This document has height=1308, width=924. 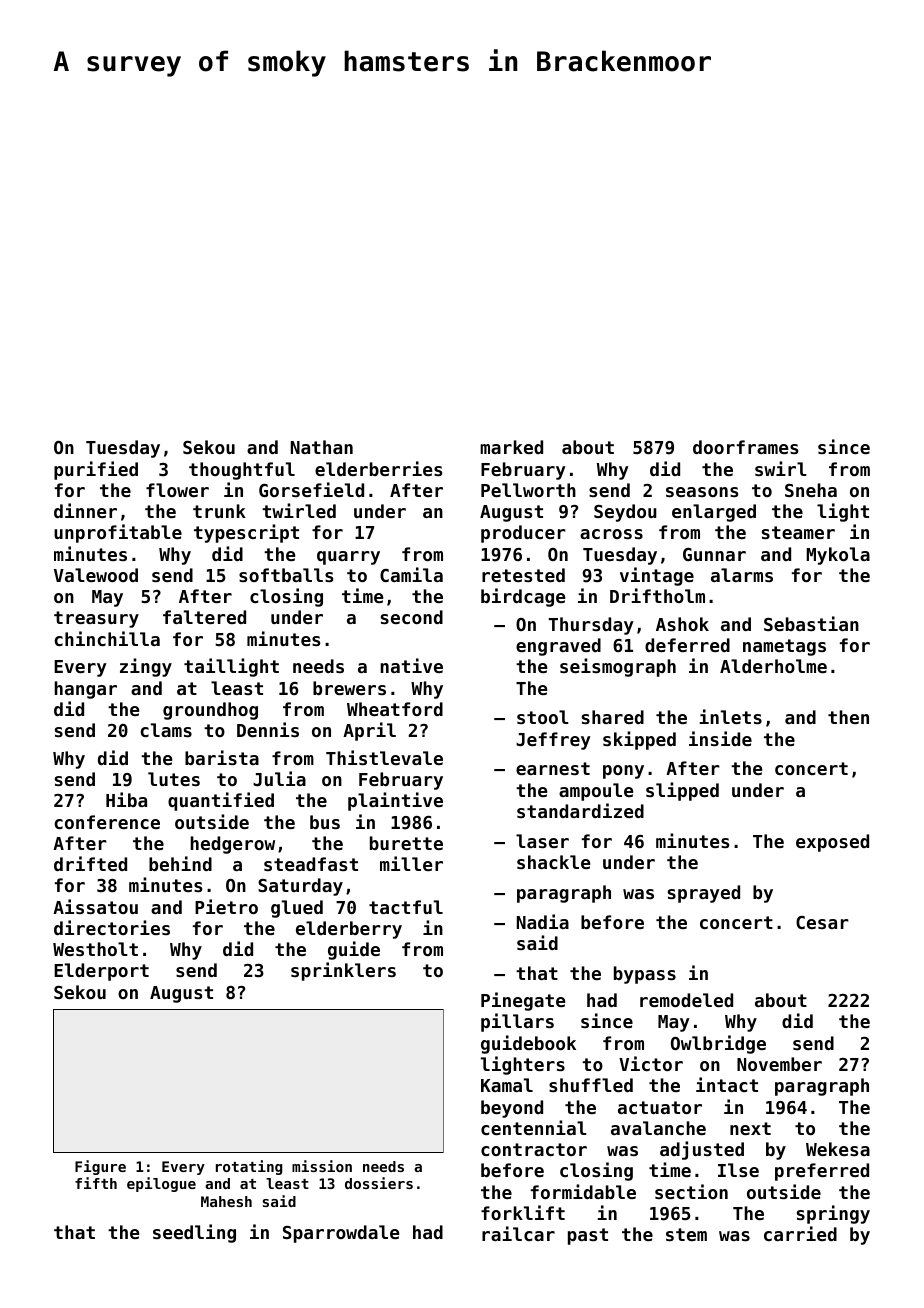 I want to click on November, so click(x=779, y=1064).
